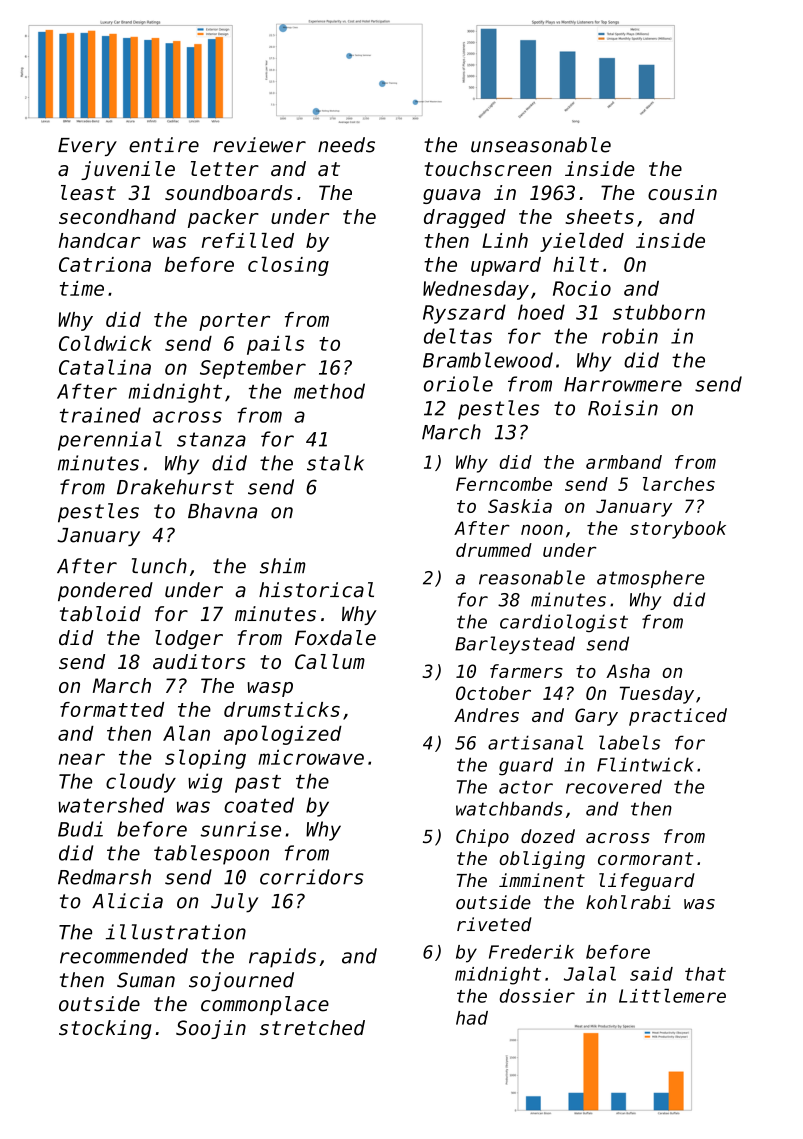  I want to click on Suman, so click(146, 980).
